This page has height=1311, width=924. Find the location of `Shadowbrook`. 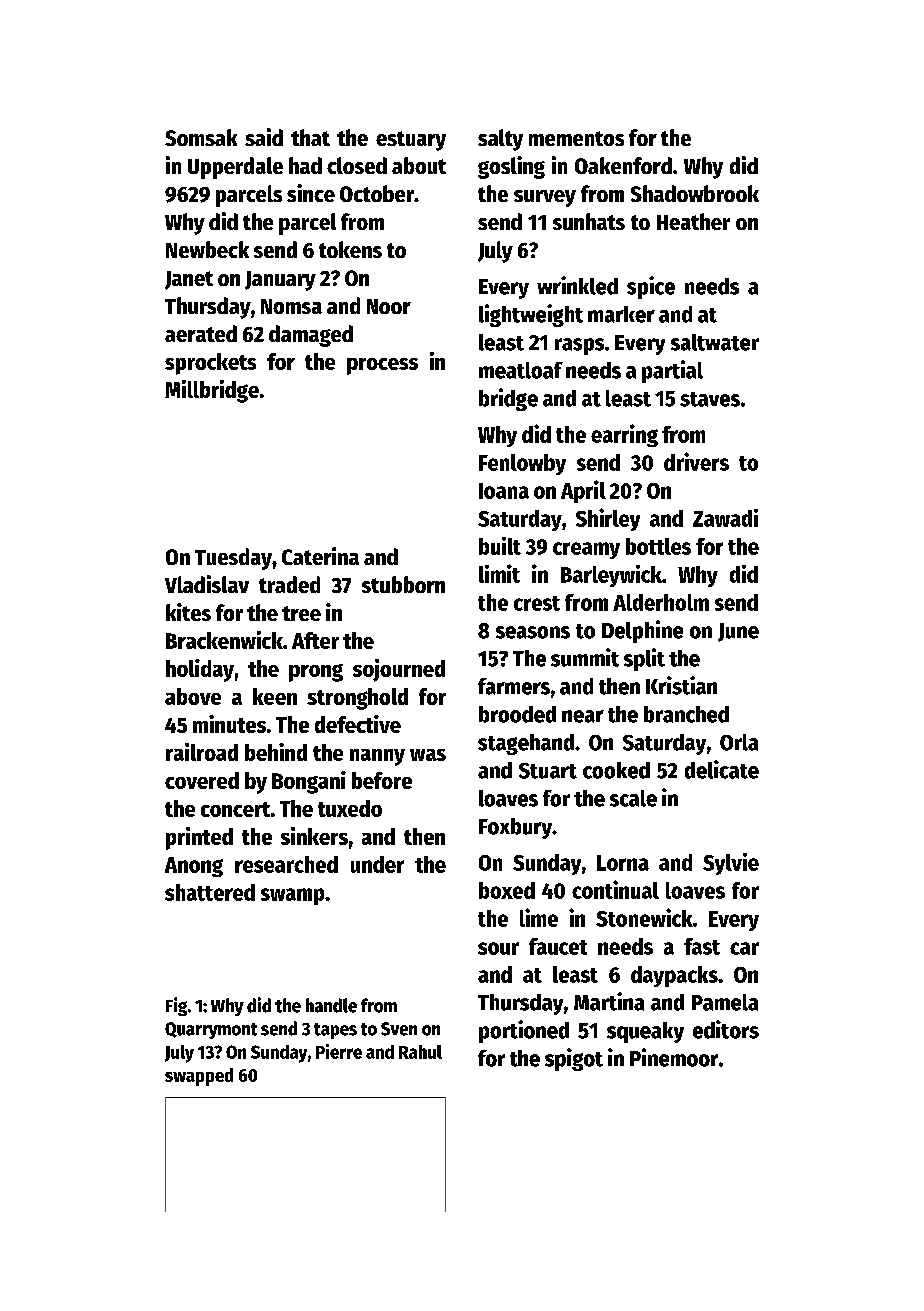

Shadowbrook is located at coordinates (695, 193).
